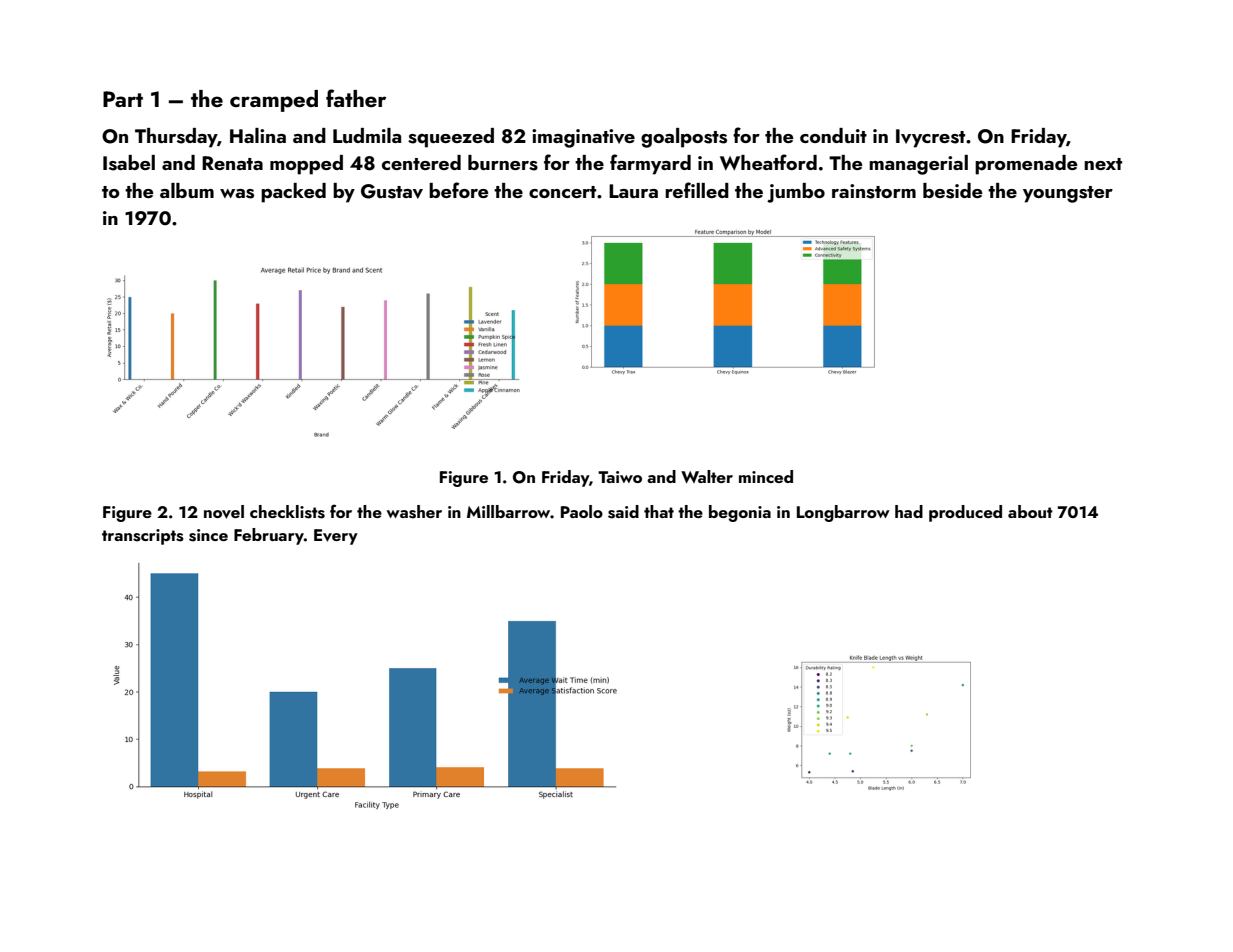  What do you see at coordinates (187, 190) in the image?
I see `album` at bounding box center [187, 190].
